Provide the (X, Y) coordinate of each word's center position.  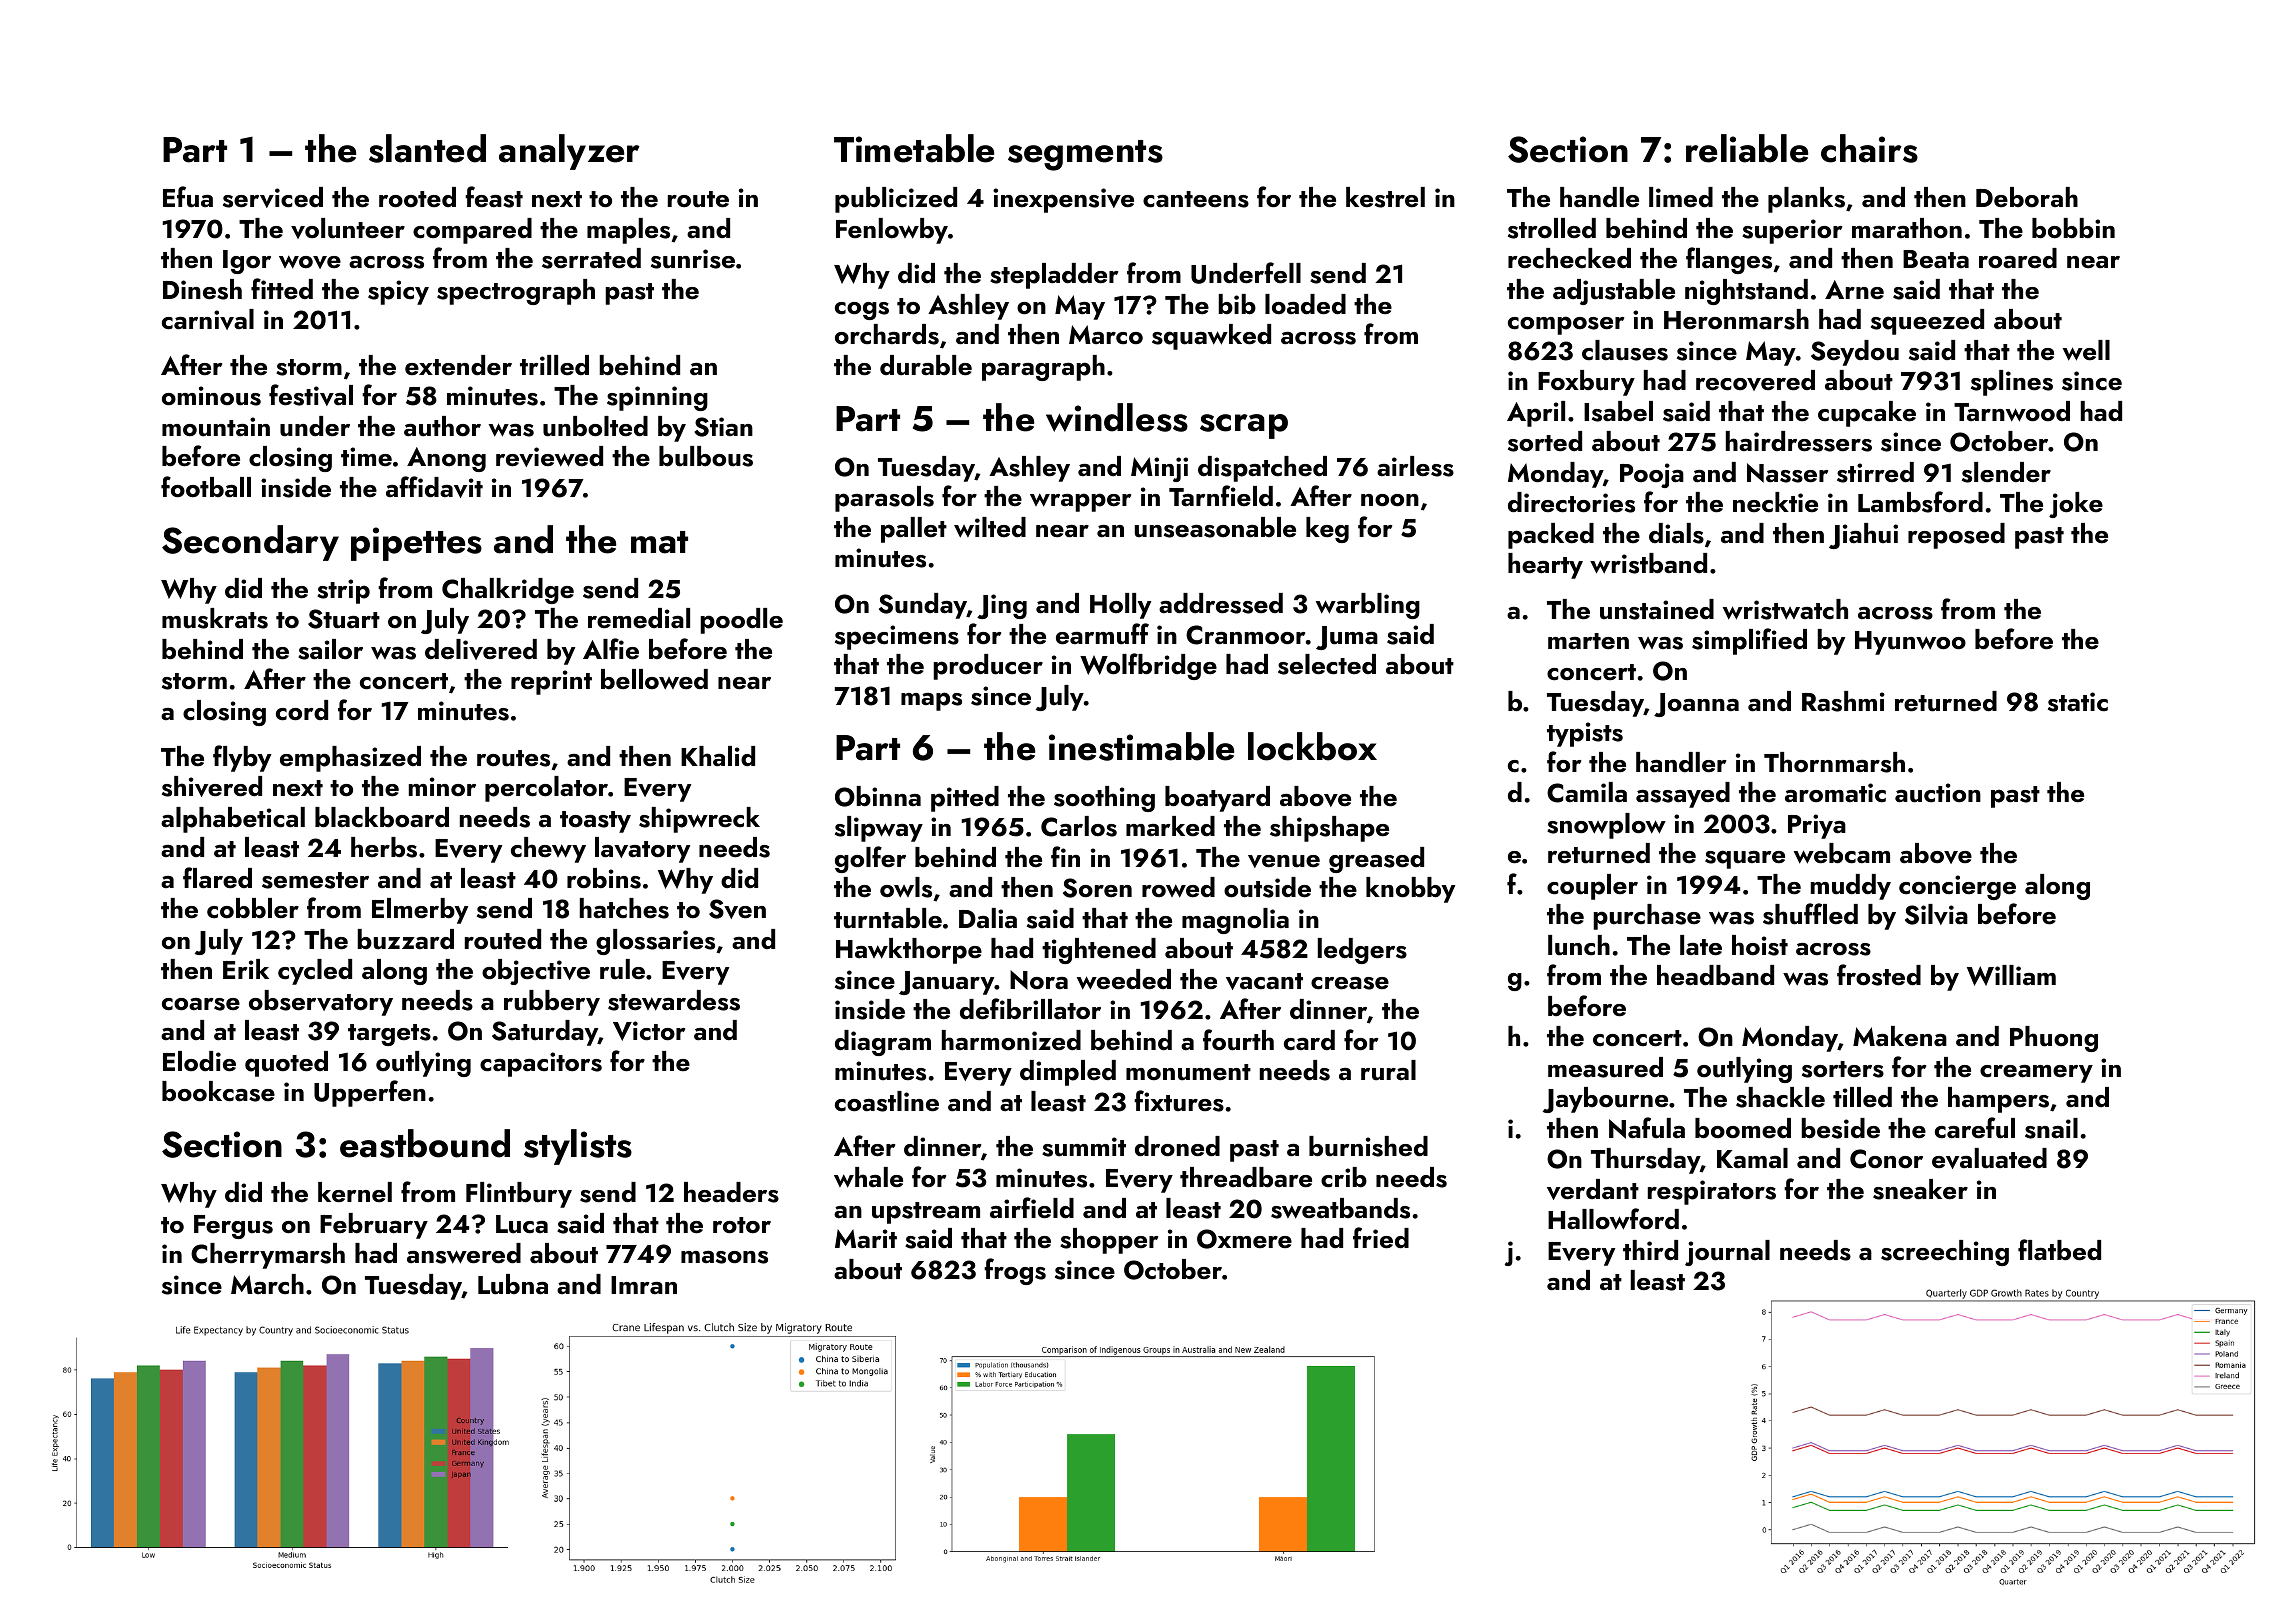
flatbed (2059, 1250)
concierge (1957, 887)
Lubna (513, 1284)
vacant (1264, 981)
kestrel (1385, 197)
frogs (1015, 1271)
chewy (548, 850)
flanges (1729, 260)
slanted (427, 148)
